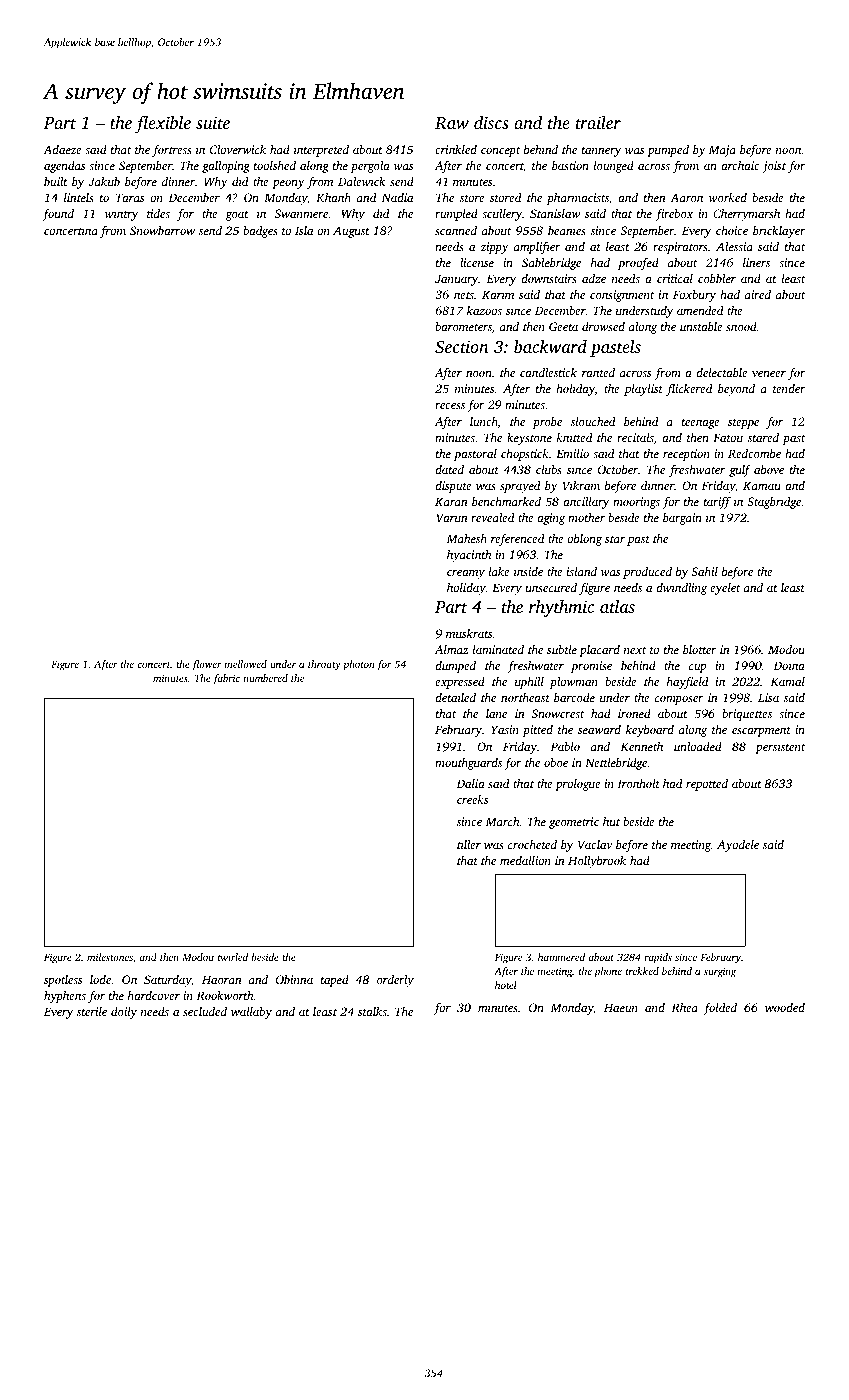  I want to click on found, so click(58, 215).
